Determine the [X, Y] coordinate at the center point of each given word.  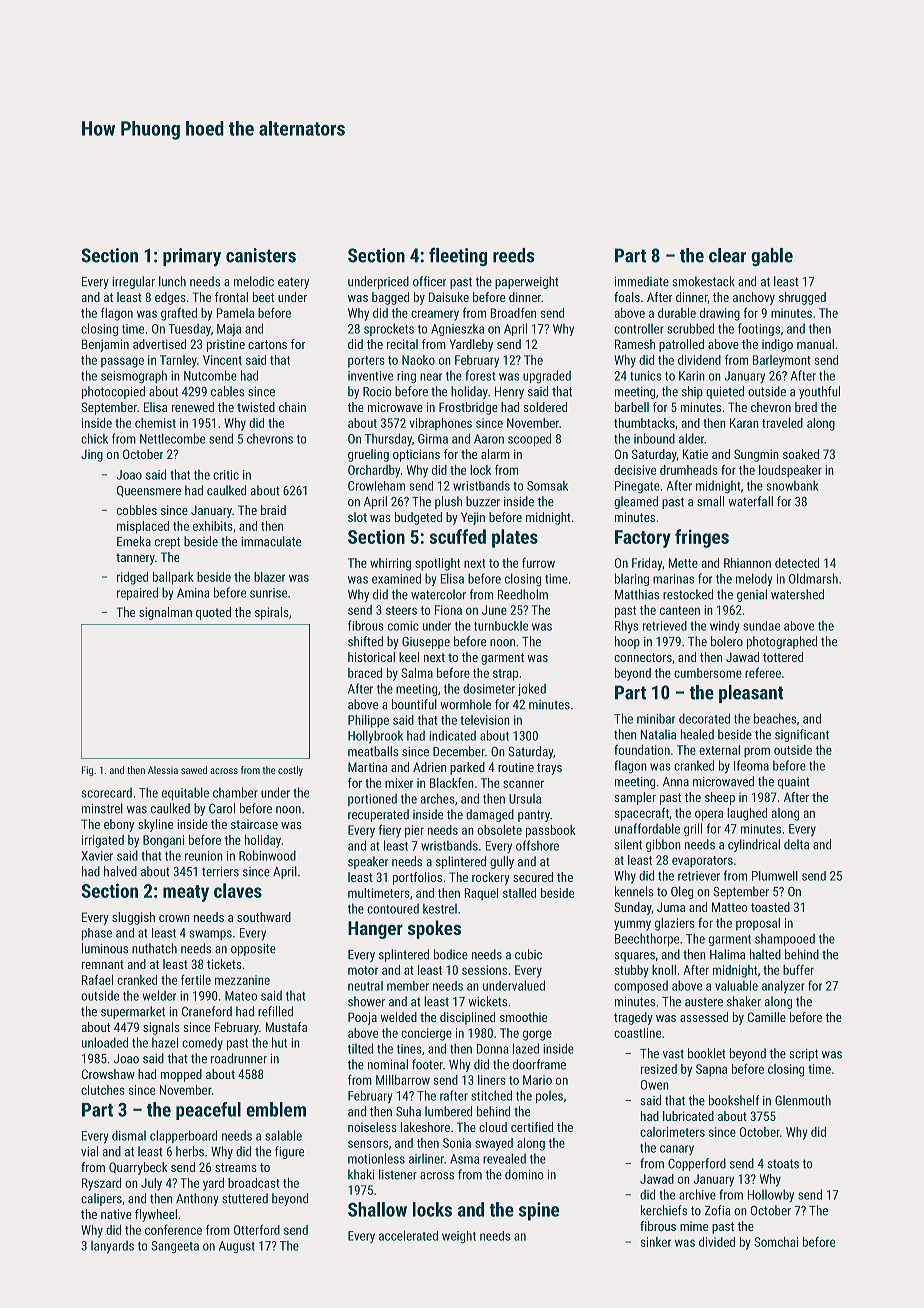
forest [480, 375]
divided [717, 1242]
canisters [261, 255]
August [237, 1247]
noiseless [372, 1127]
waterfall [751, 501]
